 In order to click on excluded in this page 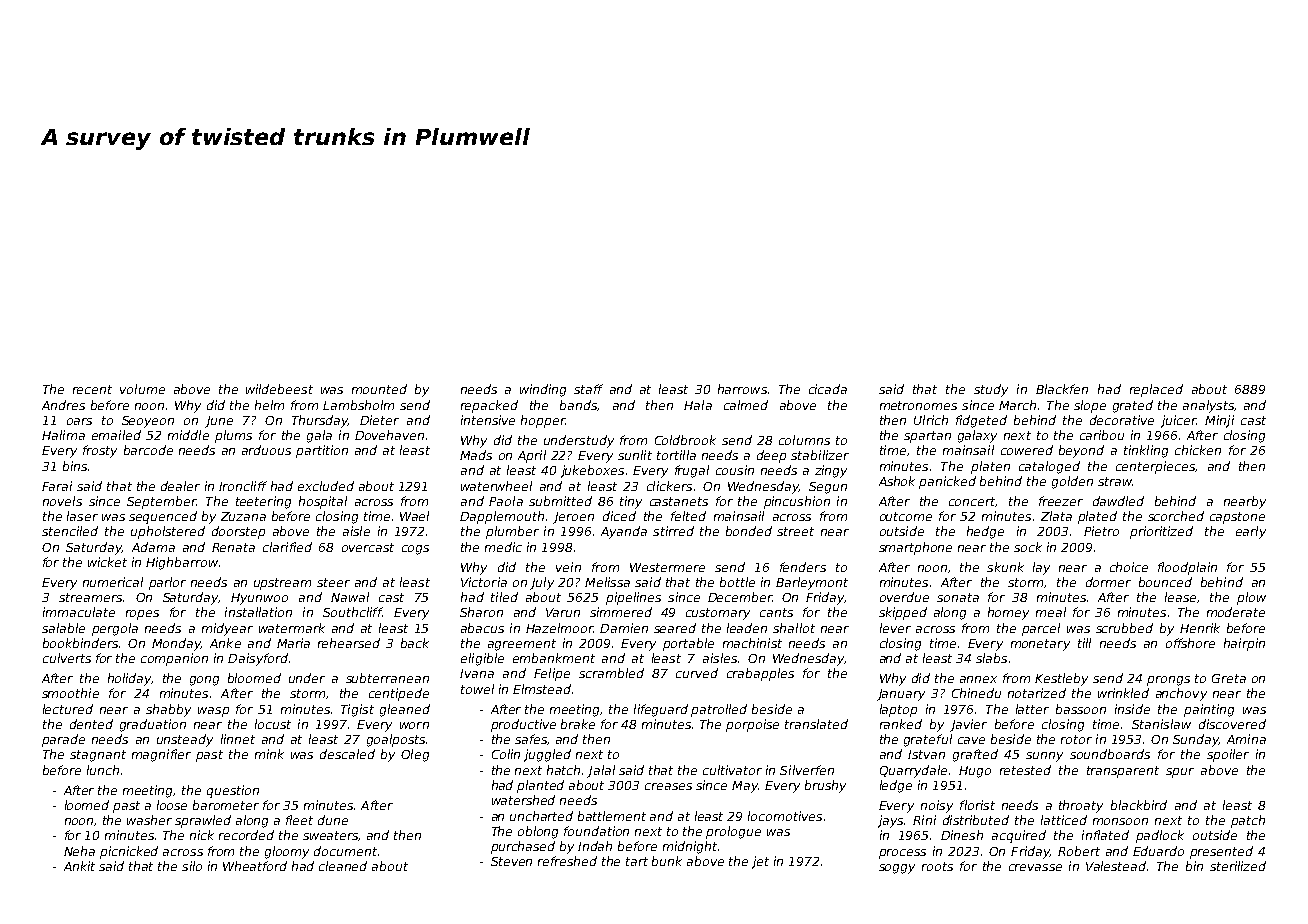, I will do `click(326, 486)`.
